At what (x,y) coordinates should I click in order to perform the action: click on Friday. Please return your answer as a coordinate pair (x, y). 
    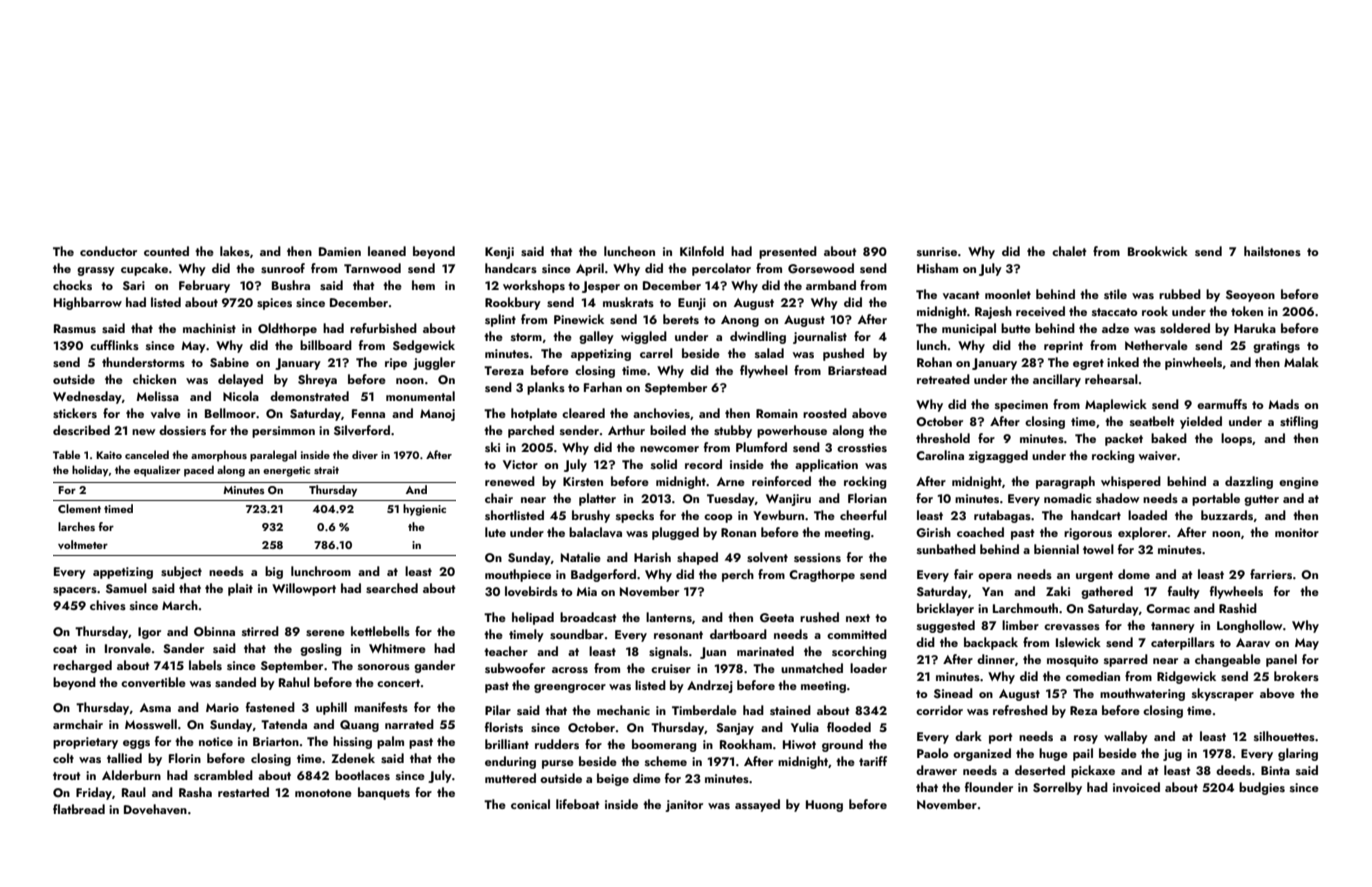
    Looking at the image, I should click on (94, 793).
